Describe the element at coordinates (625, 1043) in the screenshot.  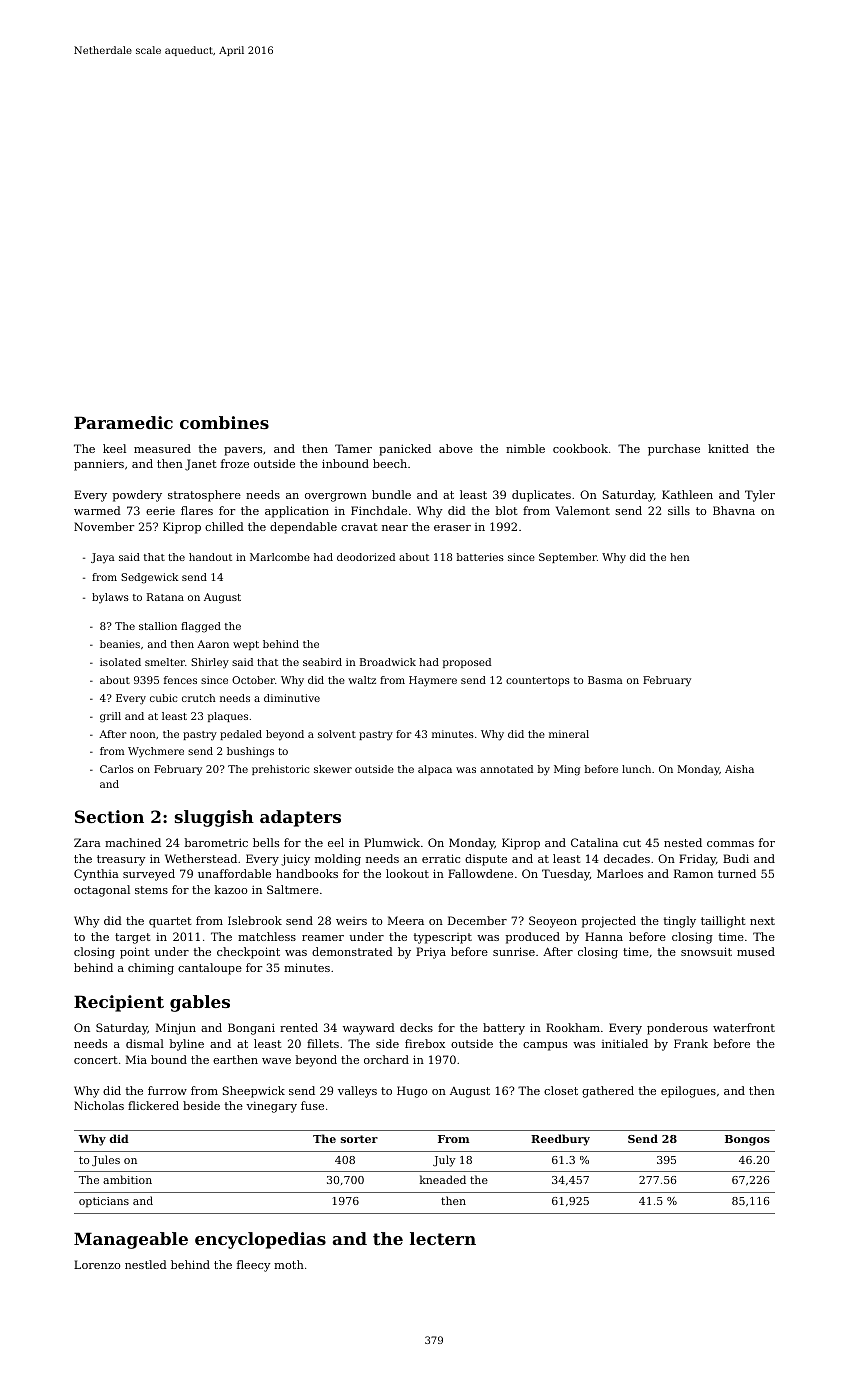
I see `initialed` at that location.
